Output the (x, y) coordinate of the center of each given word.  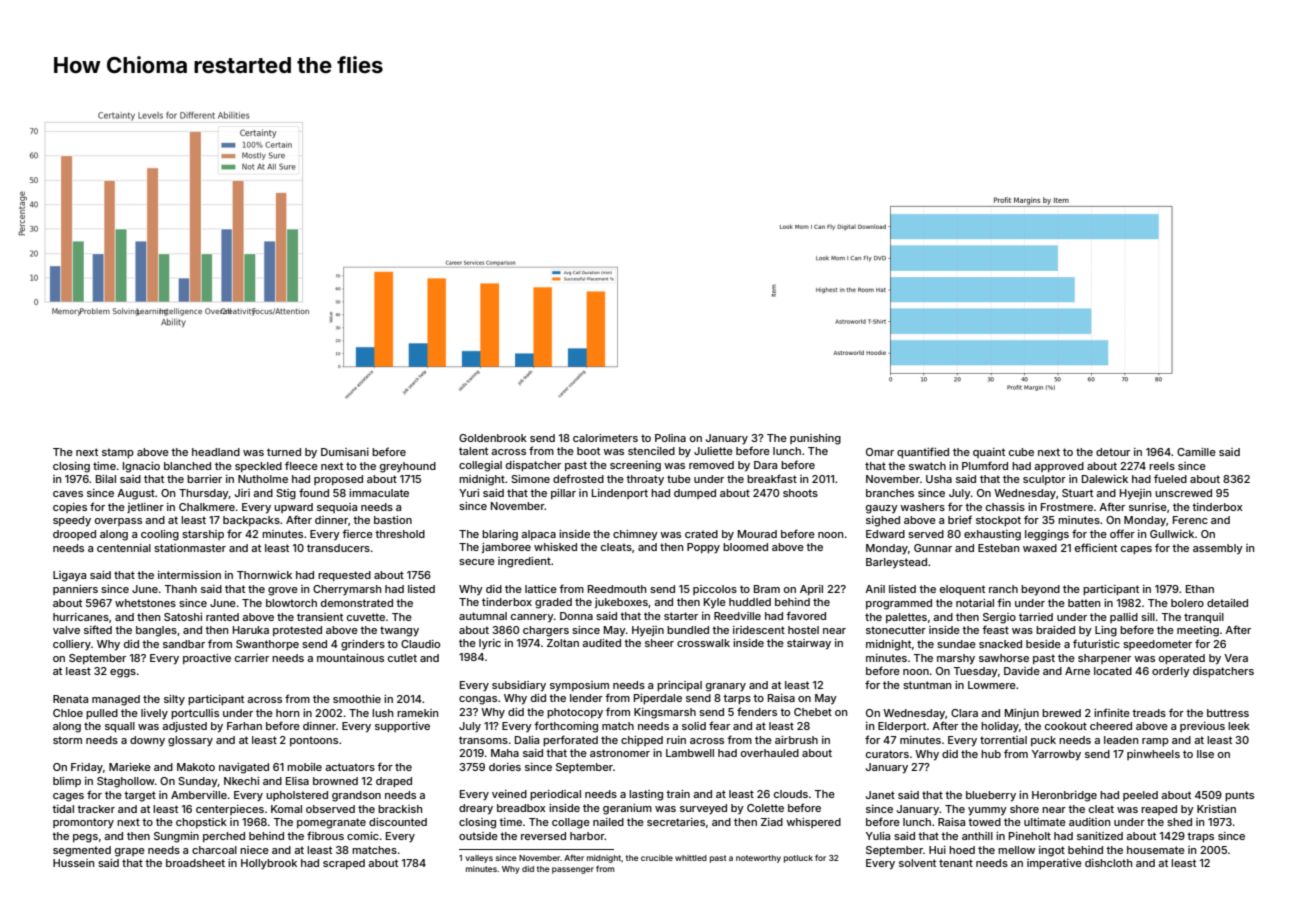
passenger (573, 870)
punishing (815, 439)
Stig (286, 494)
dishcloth (1108, 863)
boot (588, 451)
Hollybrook (269, 864)
